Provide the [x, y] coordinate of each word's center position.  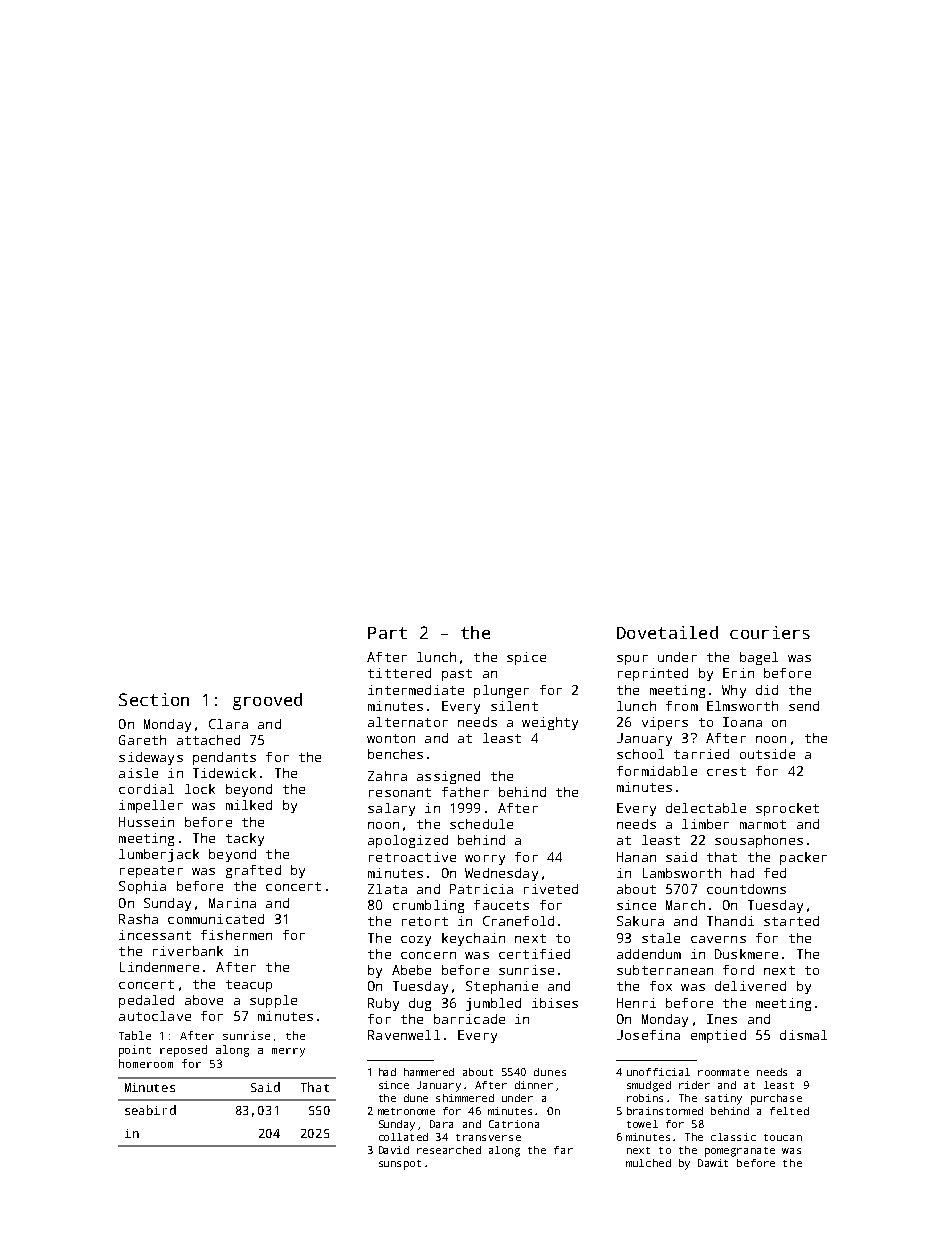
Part [387, 633]
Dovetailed [667, 632]
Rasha [138, 919]
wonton [391, 738]
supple [273, 1001]
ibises [555, 1003]
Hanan [636, 857]
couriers [770, 632]
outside [767, 754]
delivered [750, 986]
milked [249, 805]
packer [803, 858]
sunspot [400, 1165]
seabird [150, 1110]
